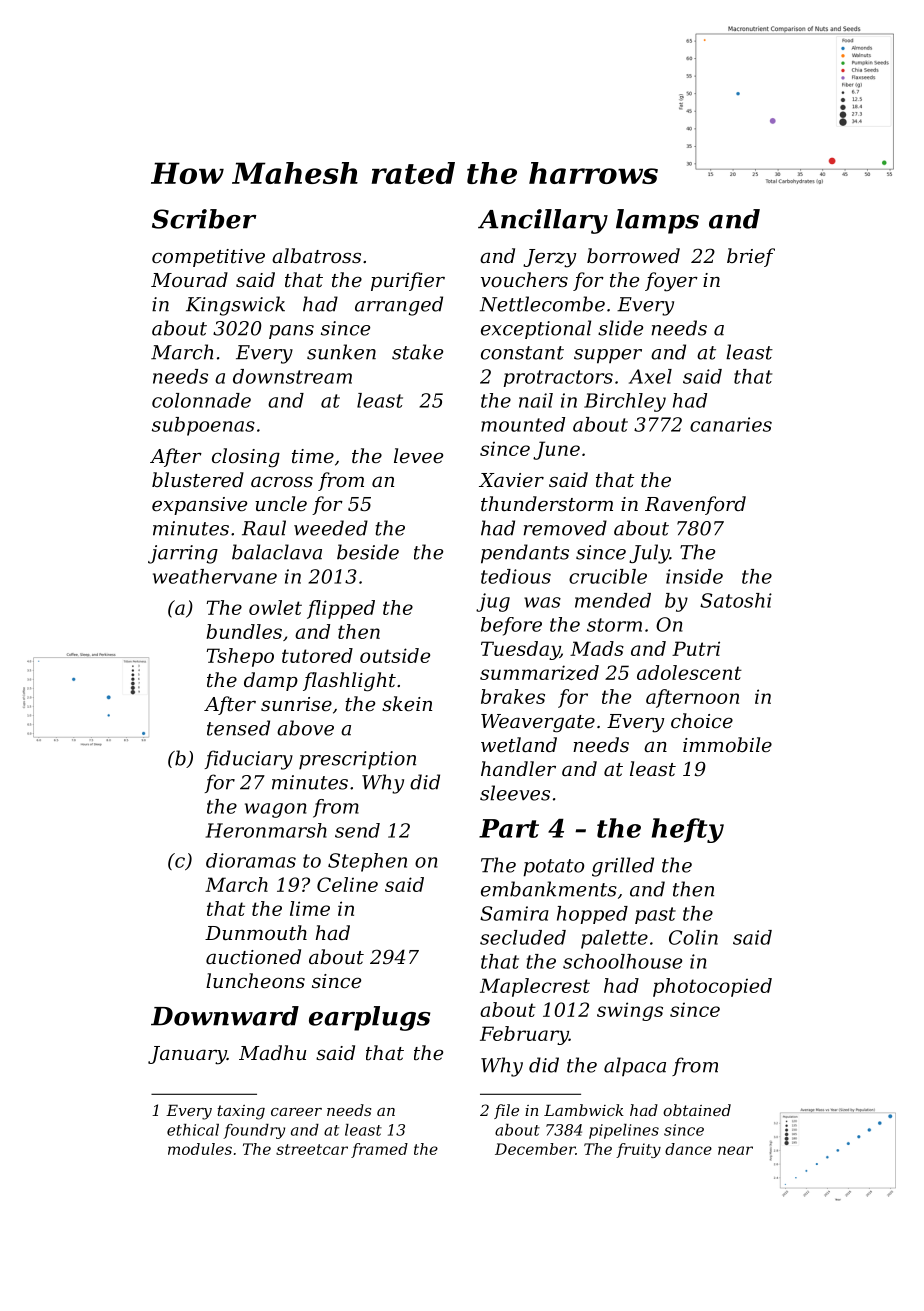 This page has height=1311, width=924. What do you see at coordinates (688, 830) in the page?
I see `hefty` at bounding box center [688, 830].
